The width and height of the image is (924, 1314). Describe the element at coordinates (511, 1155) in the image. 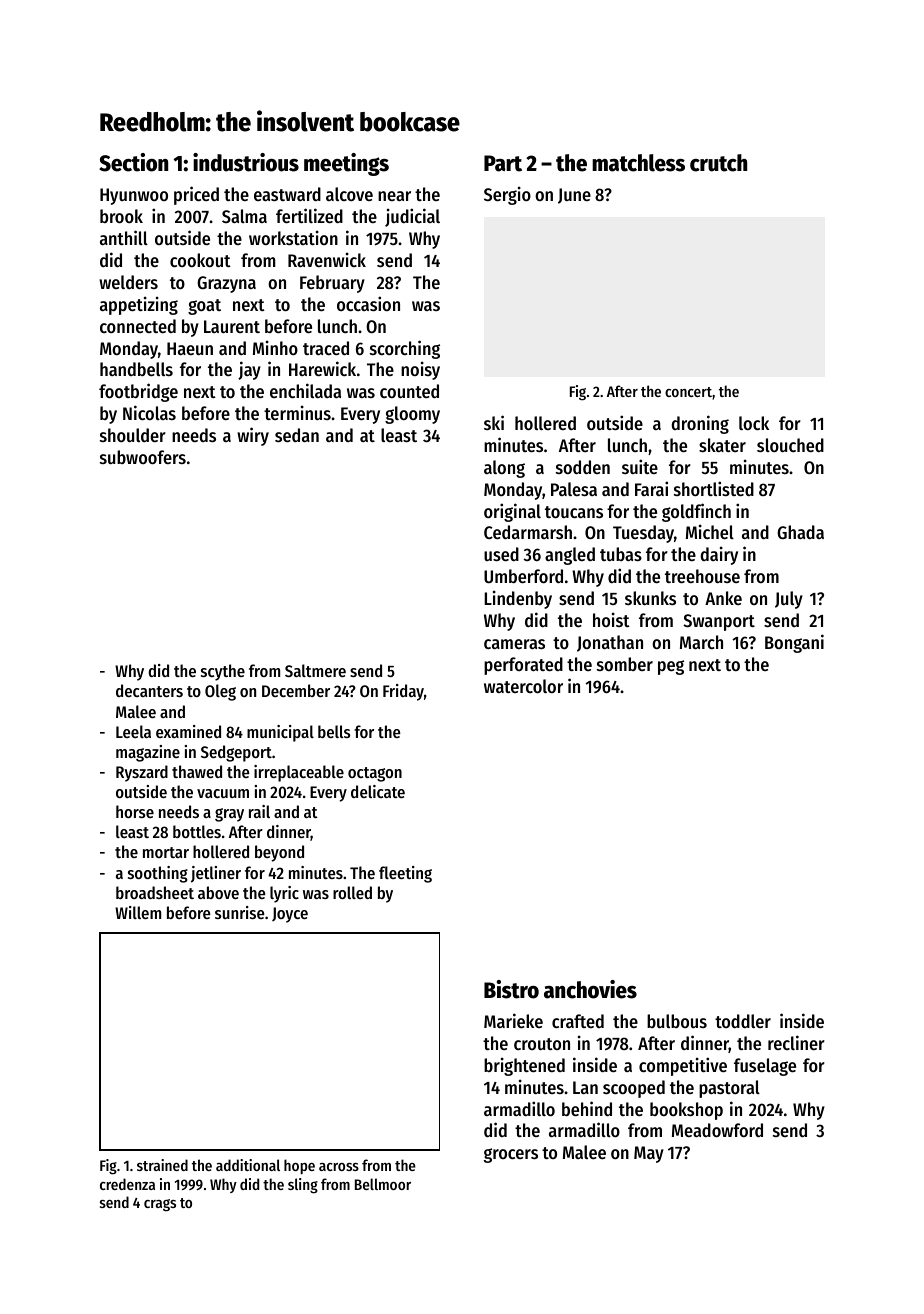

I see `grocers` at that location.
